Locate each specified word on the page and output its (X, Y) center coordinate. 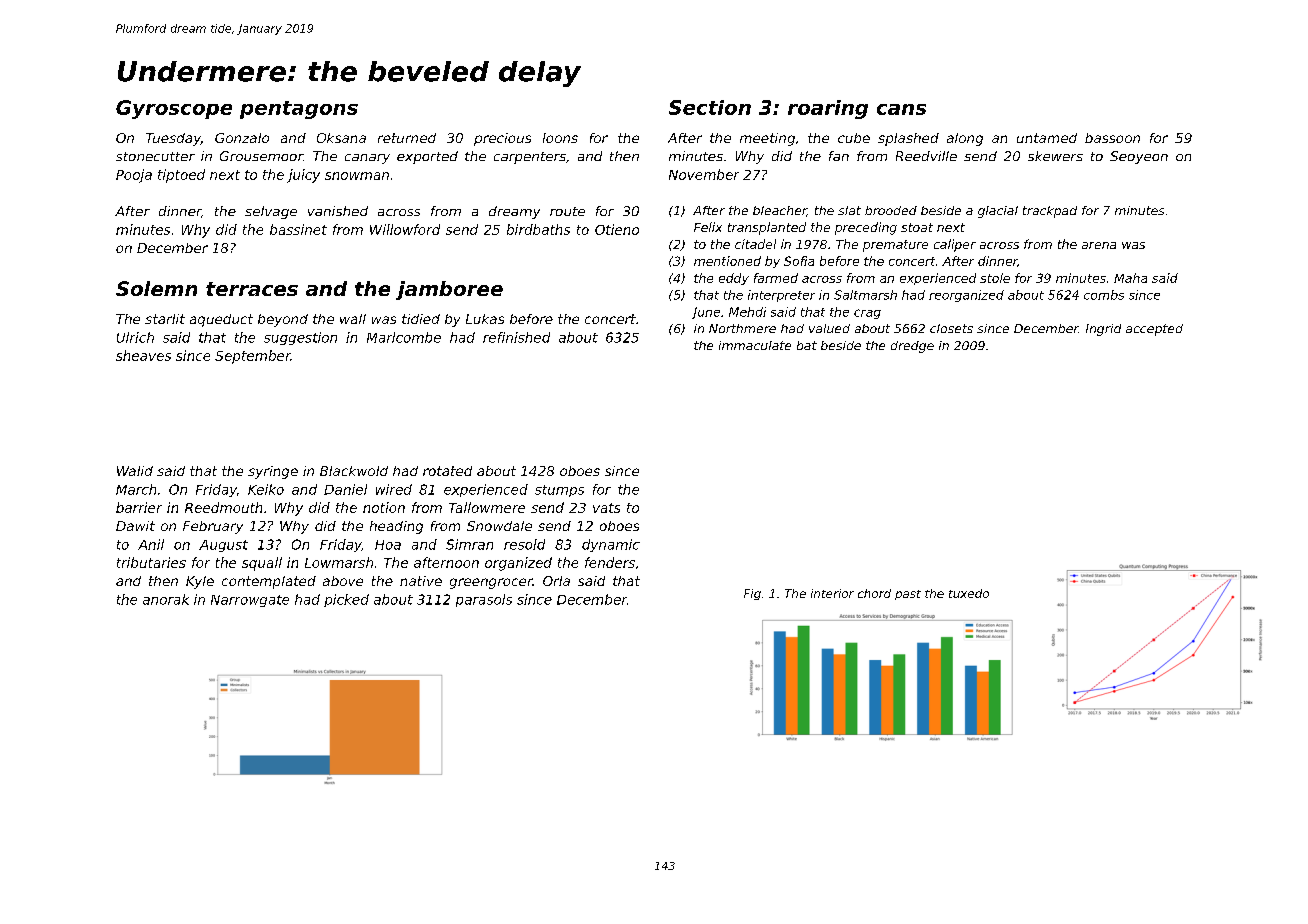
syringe (273, 472)
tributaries (151, 562)
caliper (955, 245)
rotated (447, 471)
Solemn (156, 288)
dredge (912, 347)
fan (839, 156)
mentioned (727, 261)
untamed (1047, 138)
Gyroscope (174, 109)
